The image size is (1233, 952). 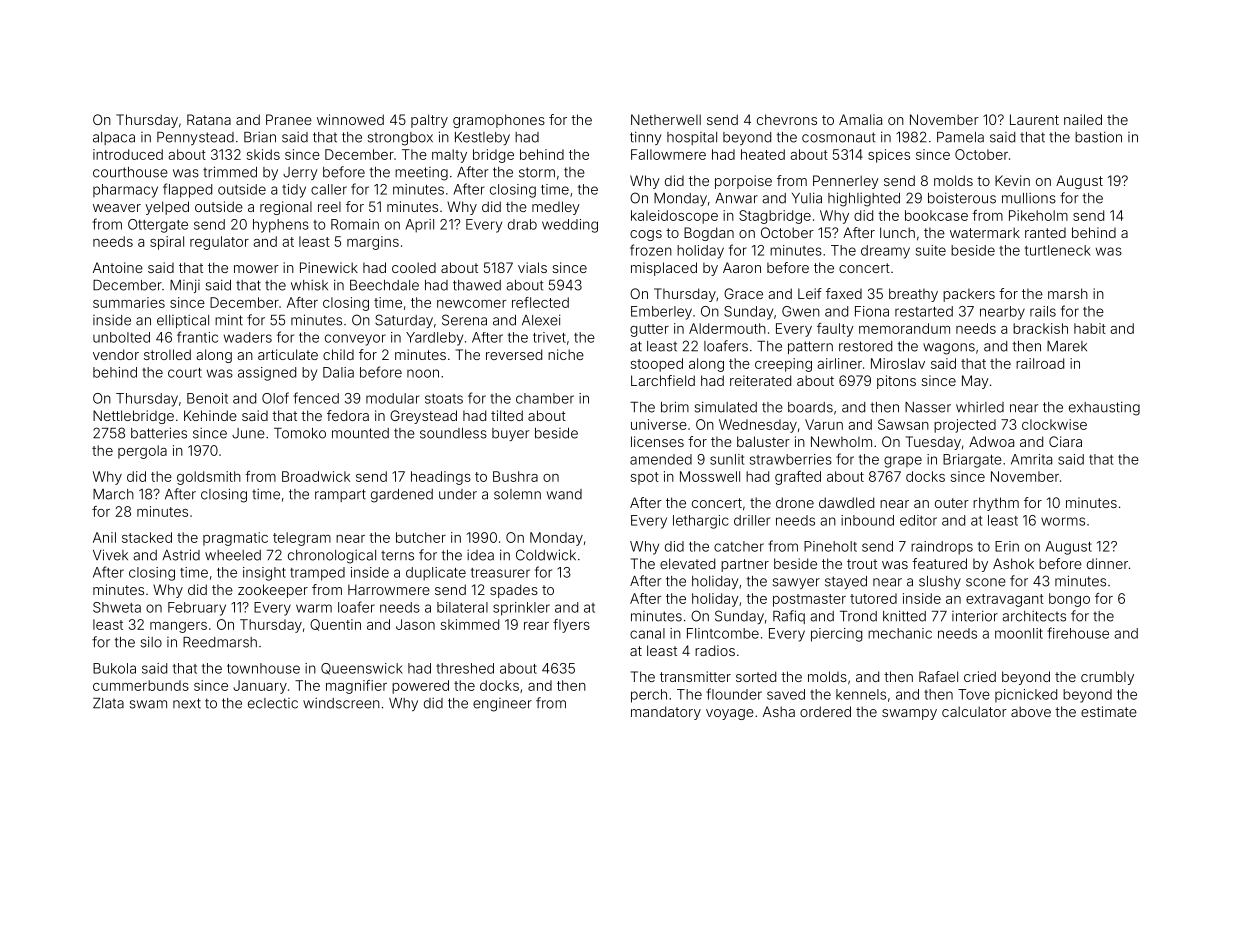 I want to click on gutter, so click(x=649, y=330).
